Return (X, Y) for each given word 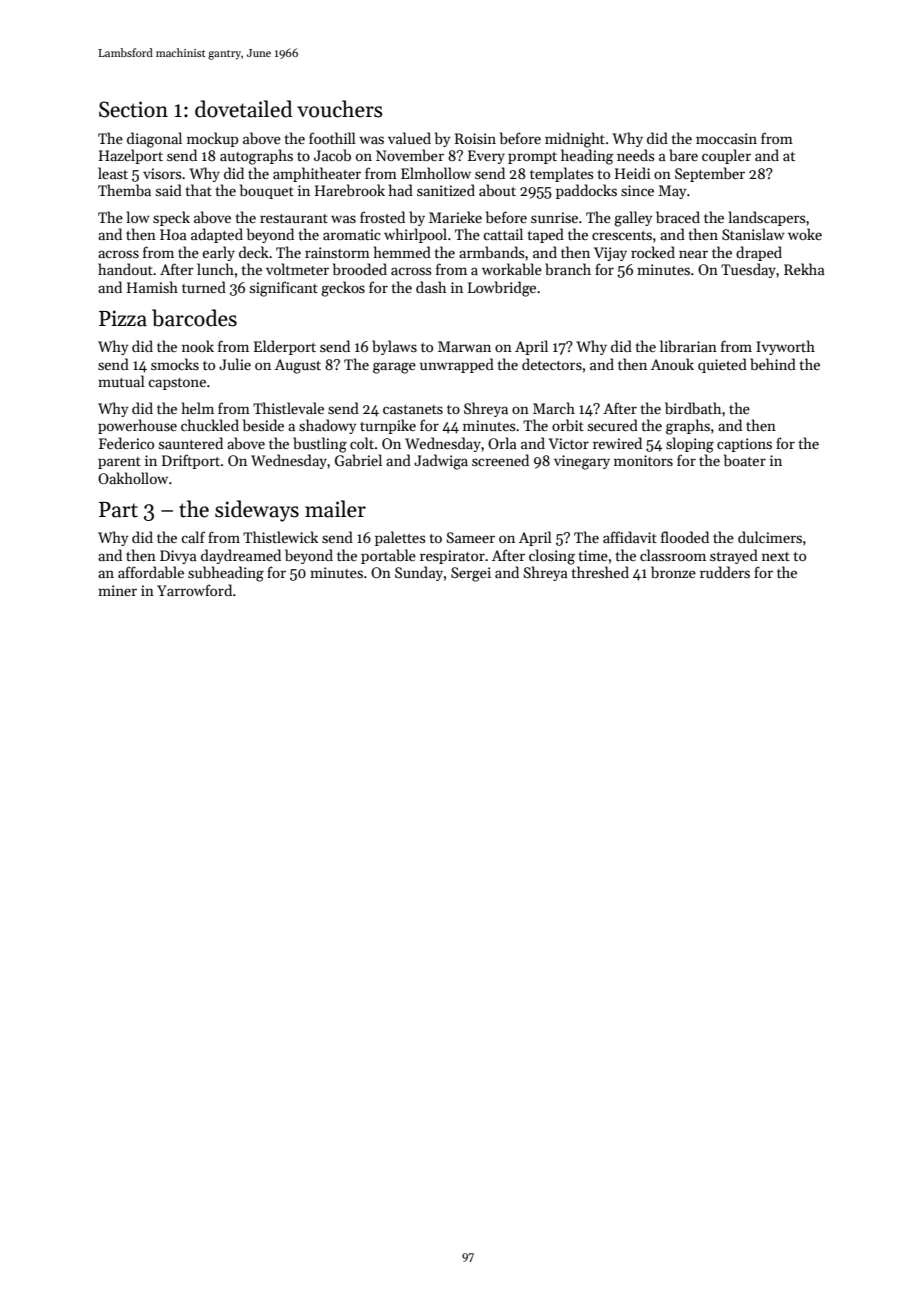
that (199, 190)
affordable (151, 572)
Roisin (475, 138)
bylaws (394, 347)
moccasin (726, 138)
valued (409, 138)
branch (568, 269)
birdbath (693, 408)
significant (284, 289)
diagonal (154, 140)
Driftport (191, 461)
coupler (726, 156)
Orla (502, 443)
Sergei (471, 574)
